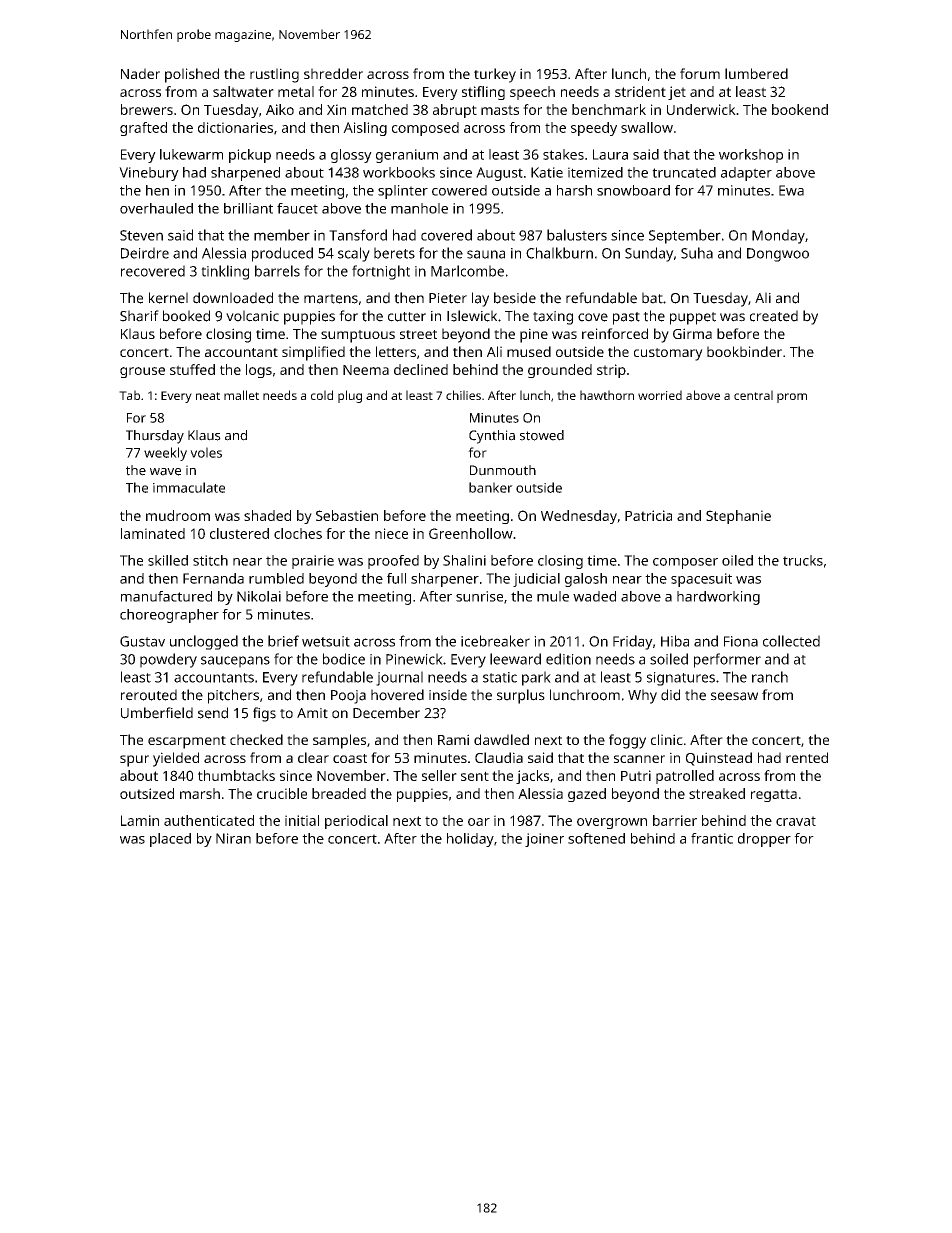 This page has width=952, height=1233. What do you see at coordinates (738, 517) in the page?
I see `Stephanie` at bounding box center [738, 517].
